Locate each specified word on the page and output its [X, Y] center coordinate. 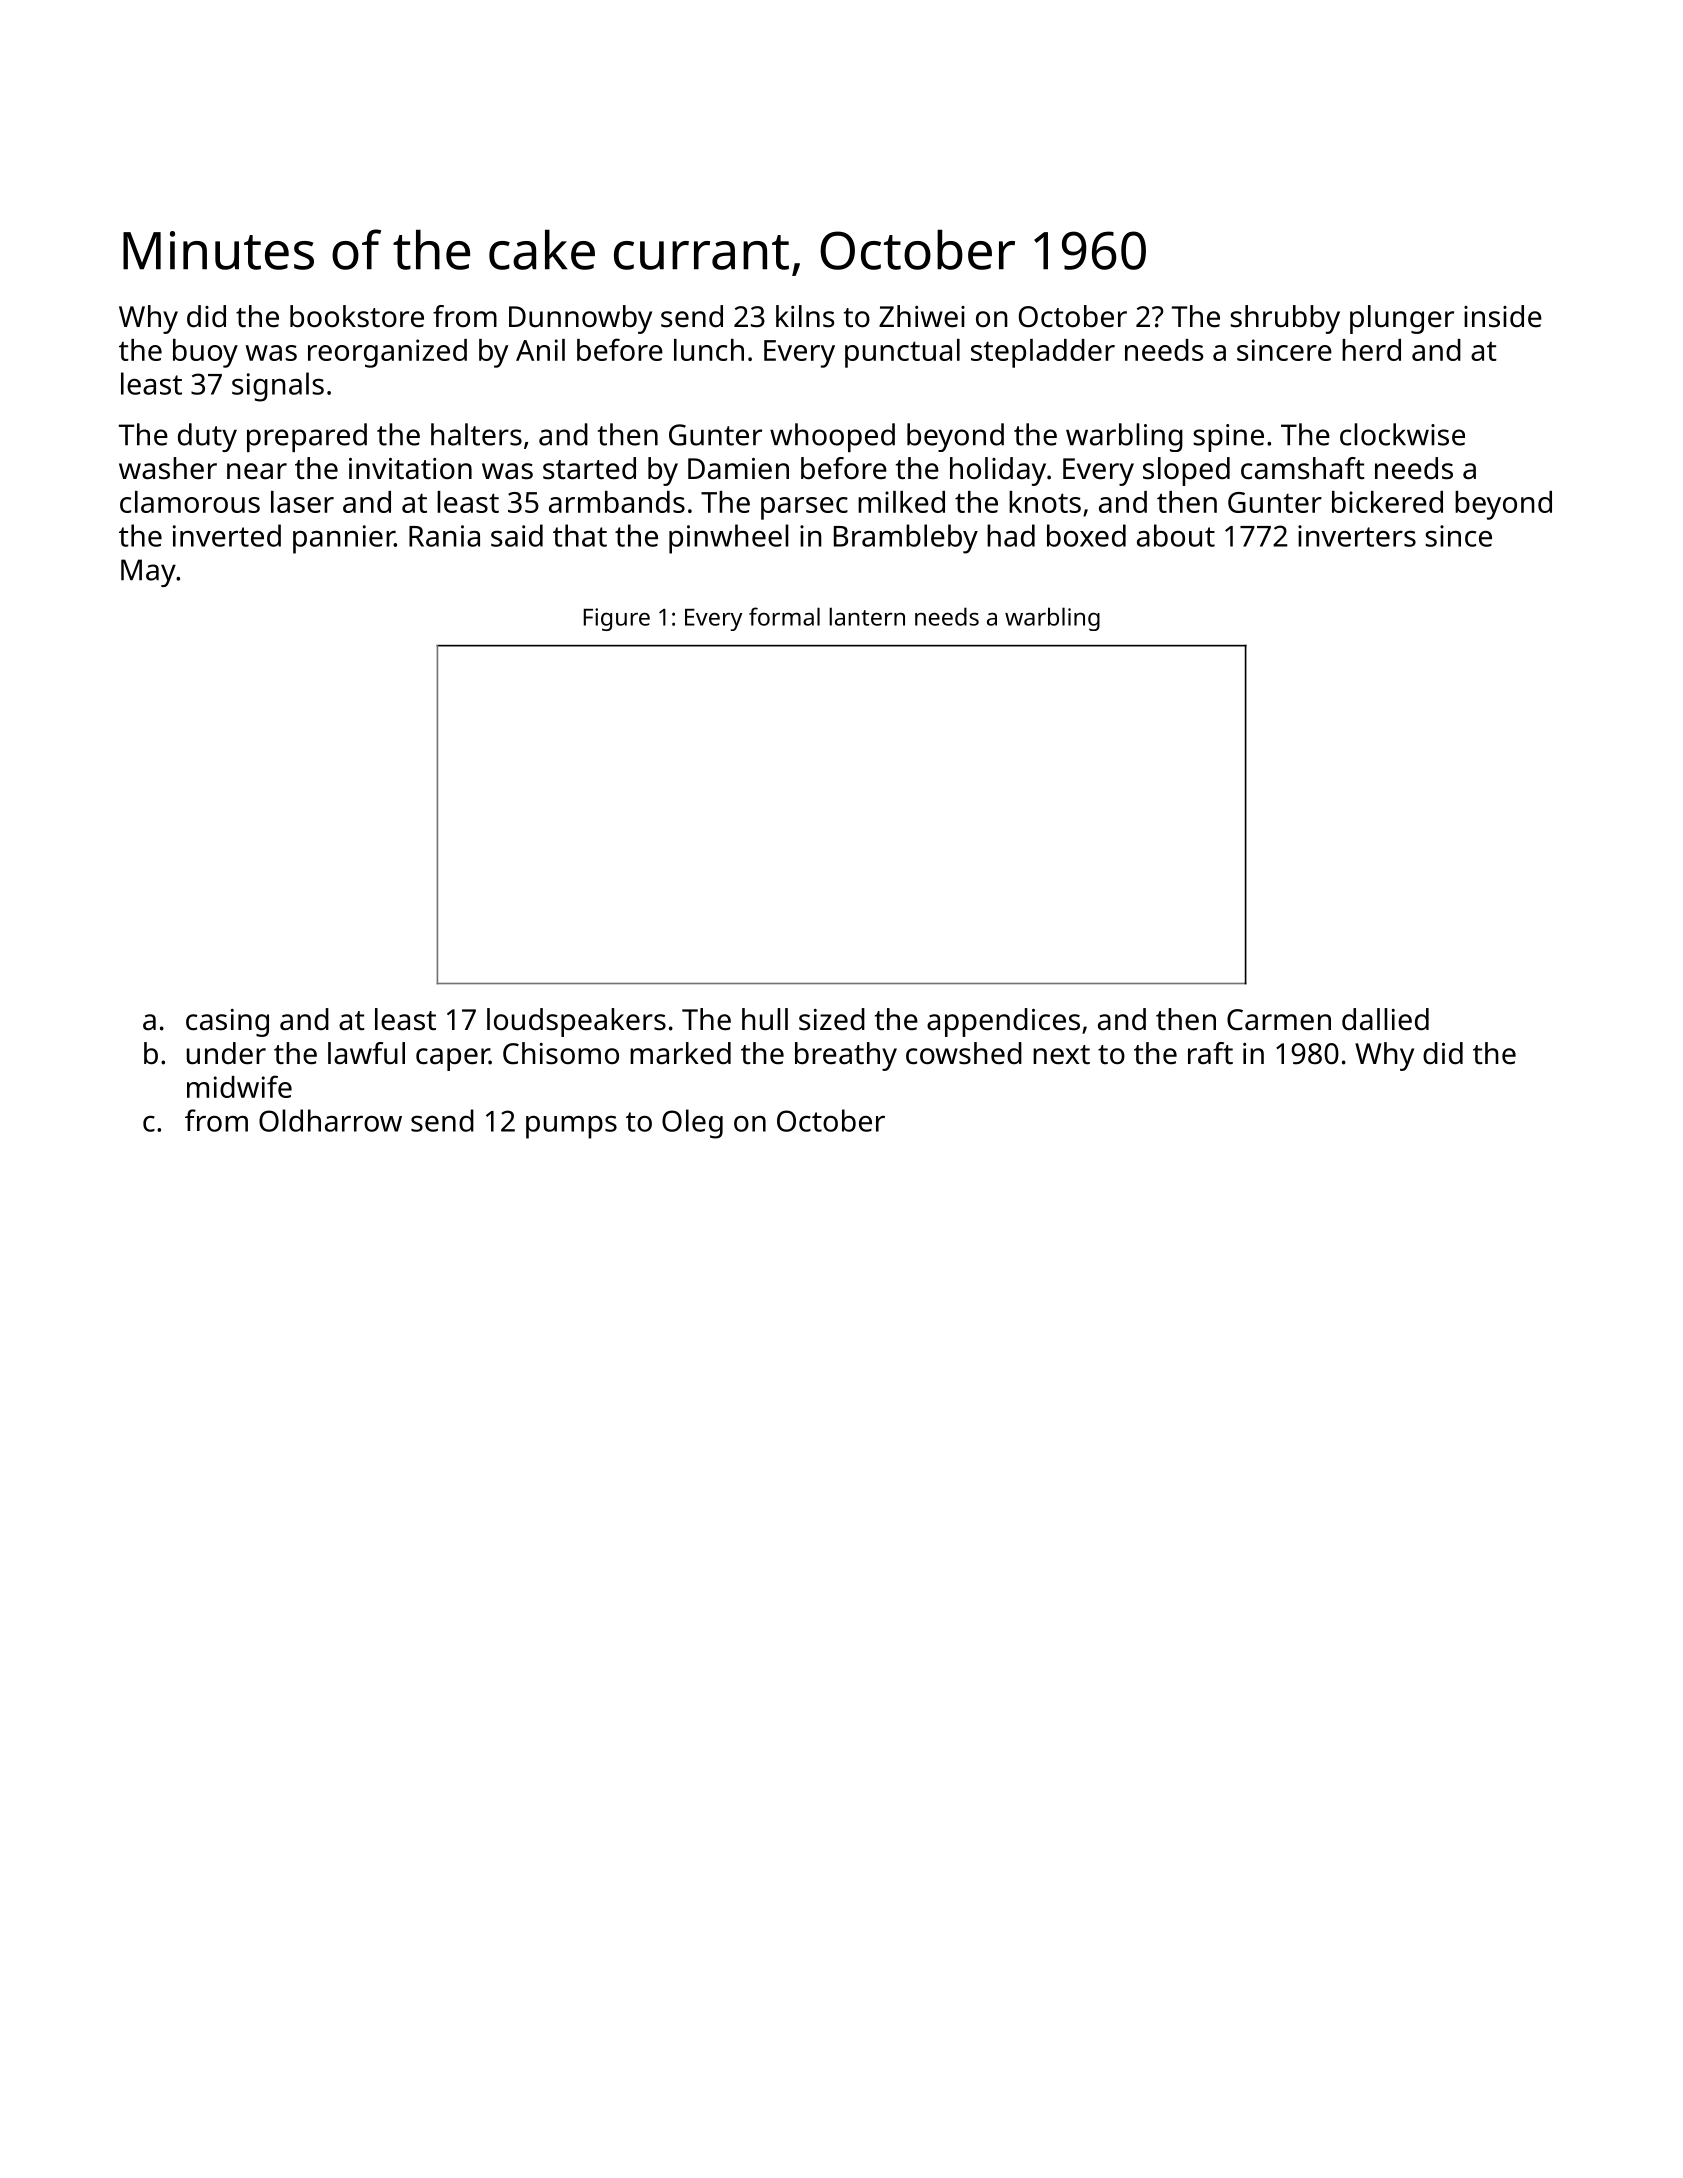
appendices [1003, 1022]
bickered [1387, 502]
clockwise [1402, 434]
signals [278, 387]
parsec [804, 508]
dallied [1385, 1019]
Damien [738, 469]
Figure [617, 619]
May [148, 573]
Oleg [692, 1124]
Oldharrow [330, 1120]
